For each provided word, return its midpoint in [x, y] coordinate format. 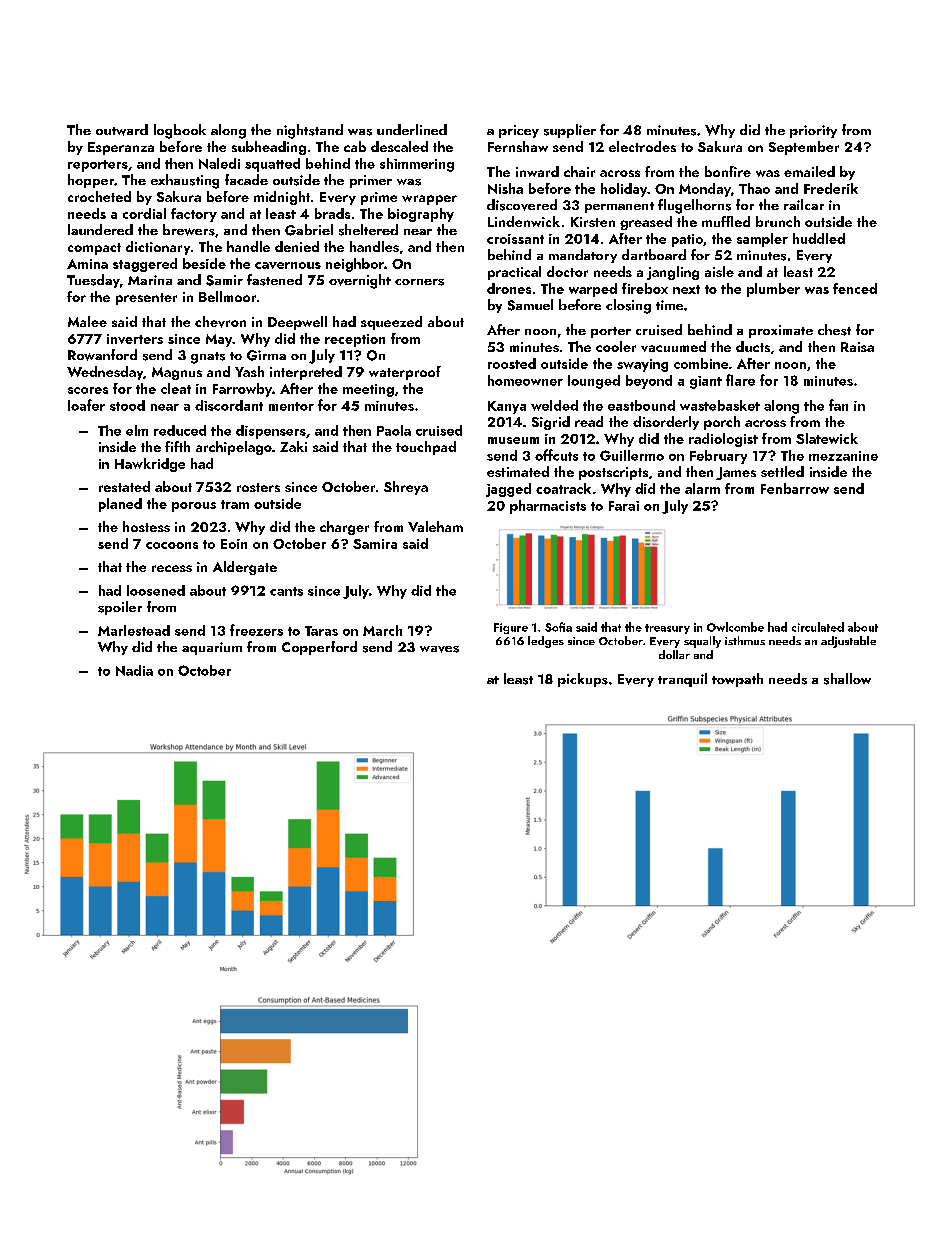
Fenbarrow [795, 488]
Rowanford [102, 355]
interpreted [306, 373]
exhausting [185, 181]
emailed [809, 171]
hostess [146, 526]
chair [579, 171]
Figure [511, 628]
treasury [667, 629]
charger [344, 528]
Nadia [134, 670]
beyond [649, 382]
